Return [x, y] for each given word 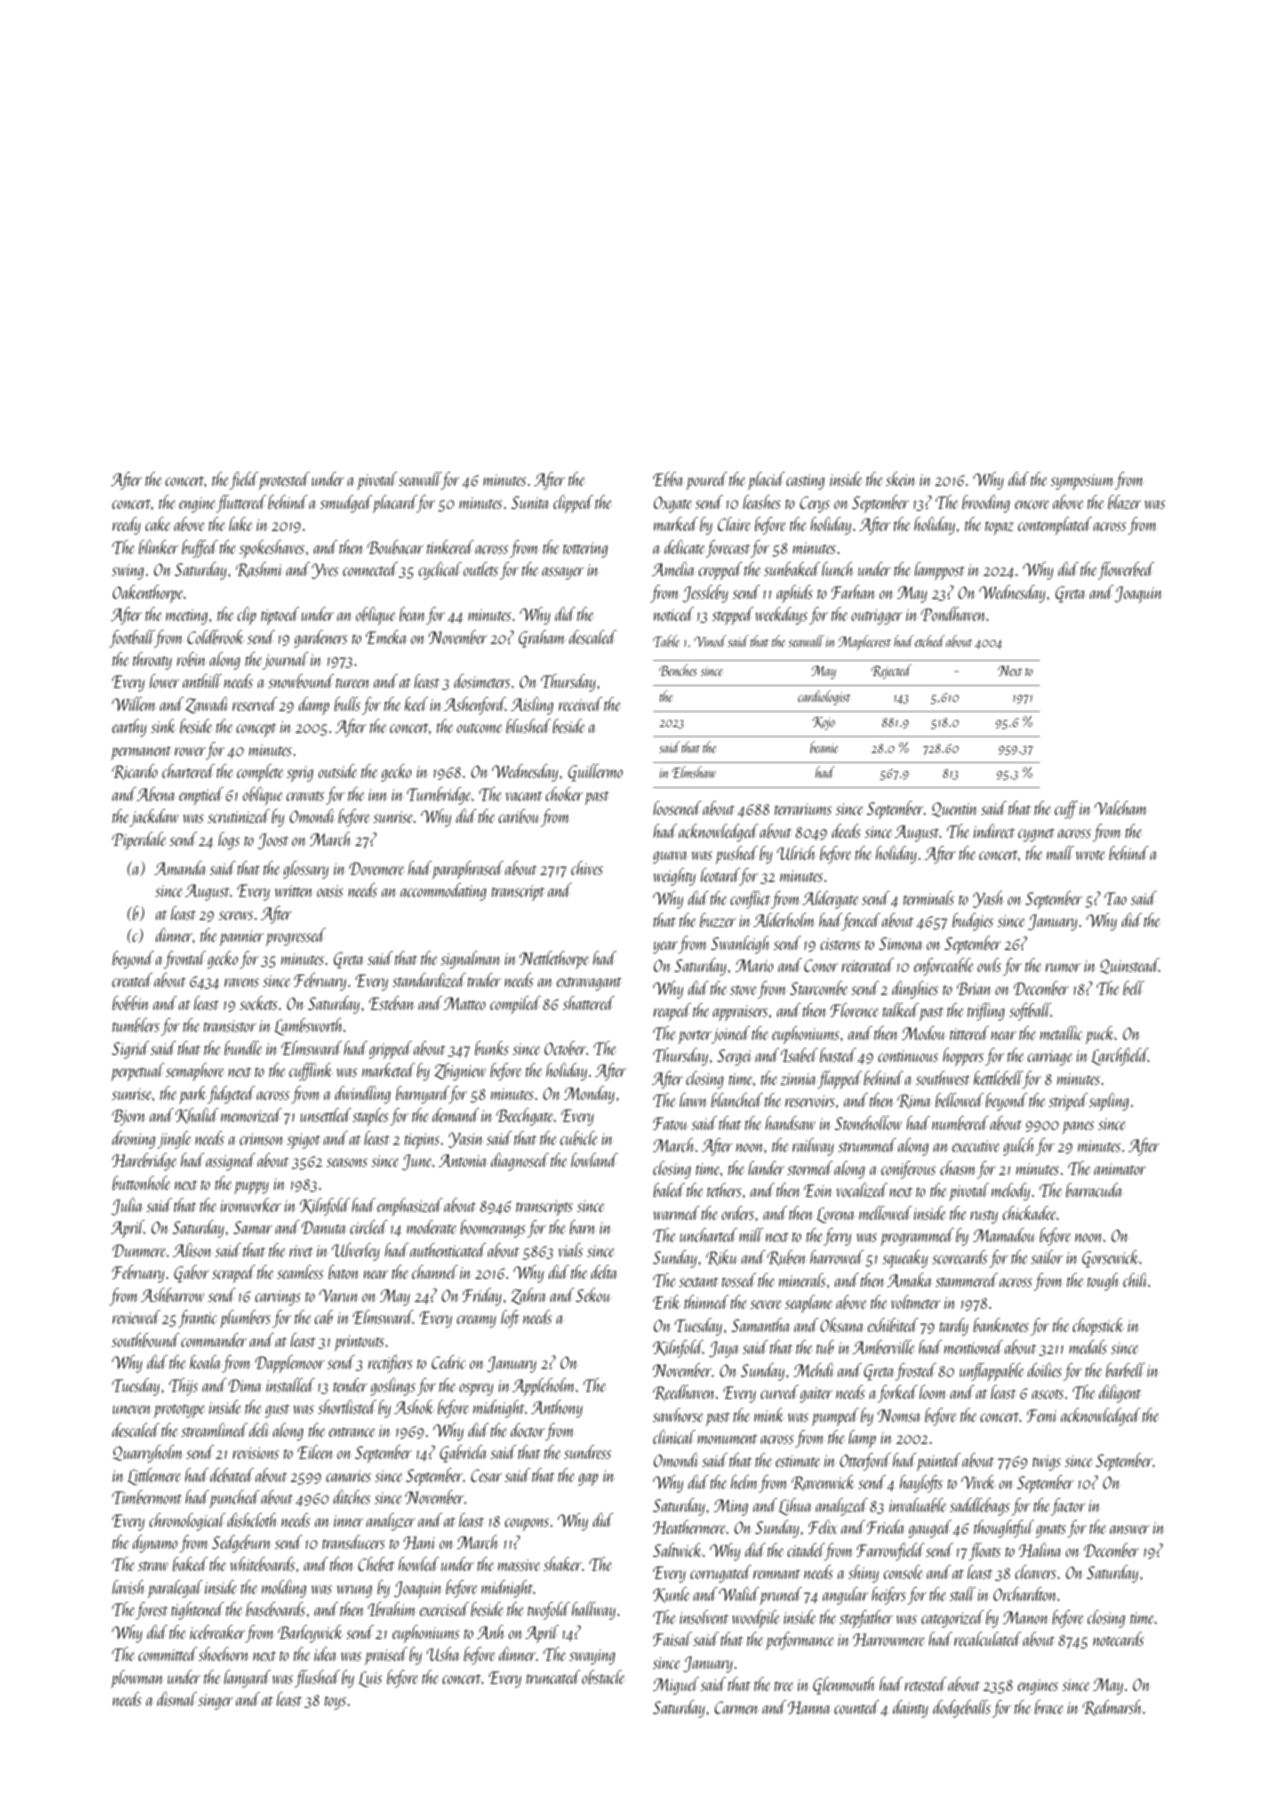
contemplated [1055, 526]
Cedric [448, 1362]
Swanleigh [740, 945]
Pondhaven [954, 614]
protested [284, 481]
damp [314, 706]
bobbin [130, 1003]
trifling [986, 1012]
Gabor [191, 1274]
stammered [967, 1280]
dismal [177, 1699]
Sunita [530, 502]
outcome [479, 728]
